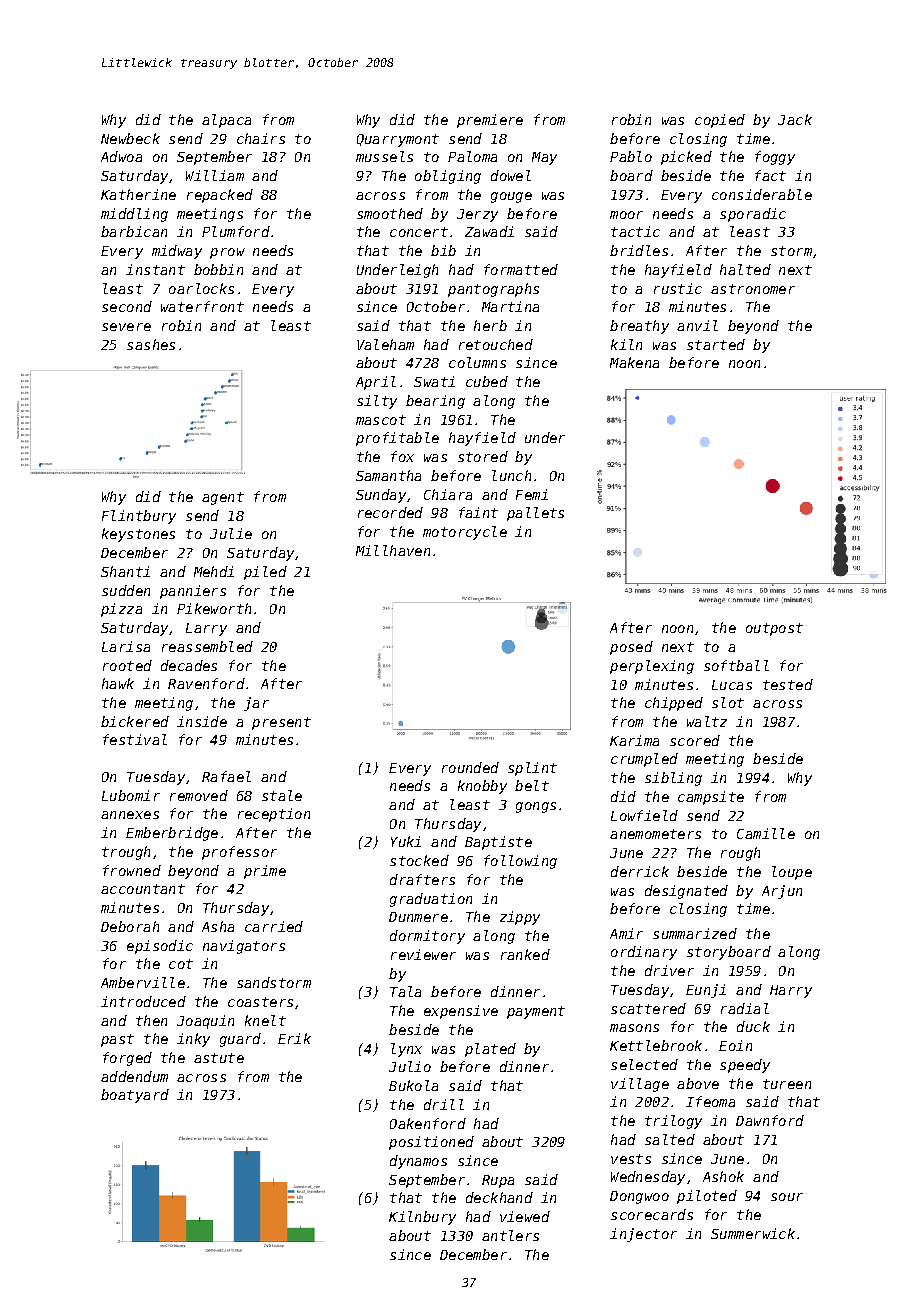 This screenshot has height=1308, width=924. I want to click on Rafael, so click(226, 776).
